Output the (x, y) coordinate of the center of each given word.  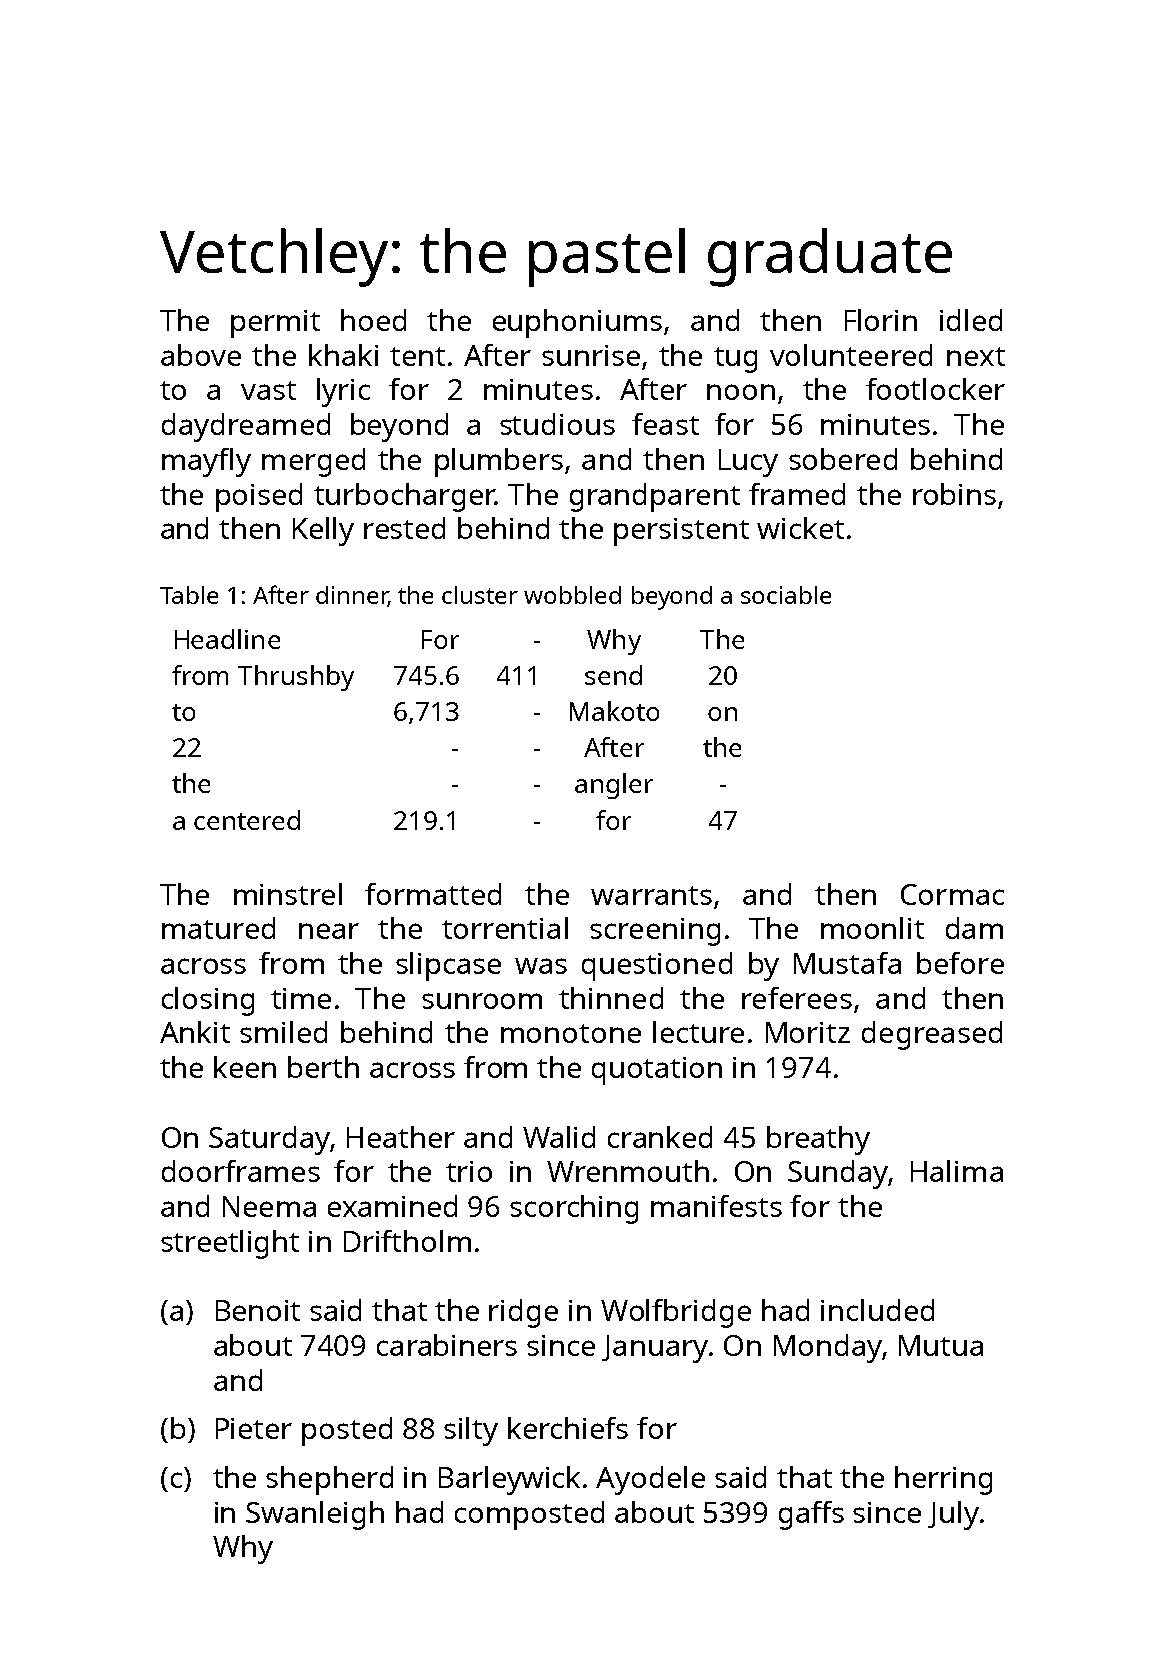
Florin (881, 320)
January (655, 1349)
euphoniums (577, 323)
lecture (698, 1032)
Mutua (941, 1345)
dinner (352, 596)
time (301, 998)
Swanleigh (315, 1515)
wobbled (572, 595)
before (960, 963)
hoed (373, 320)
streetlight (230, 1244)
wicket (800, 528)
